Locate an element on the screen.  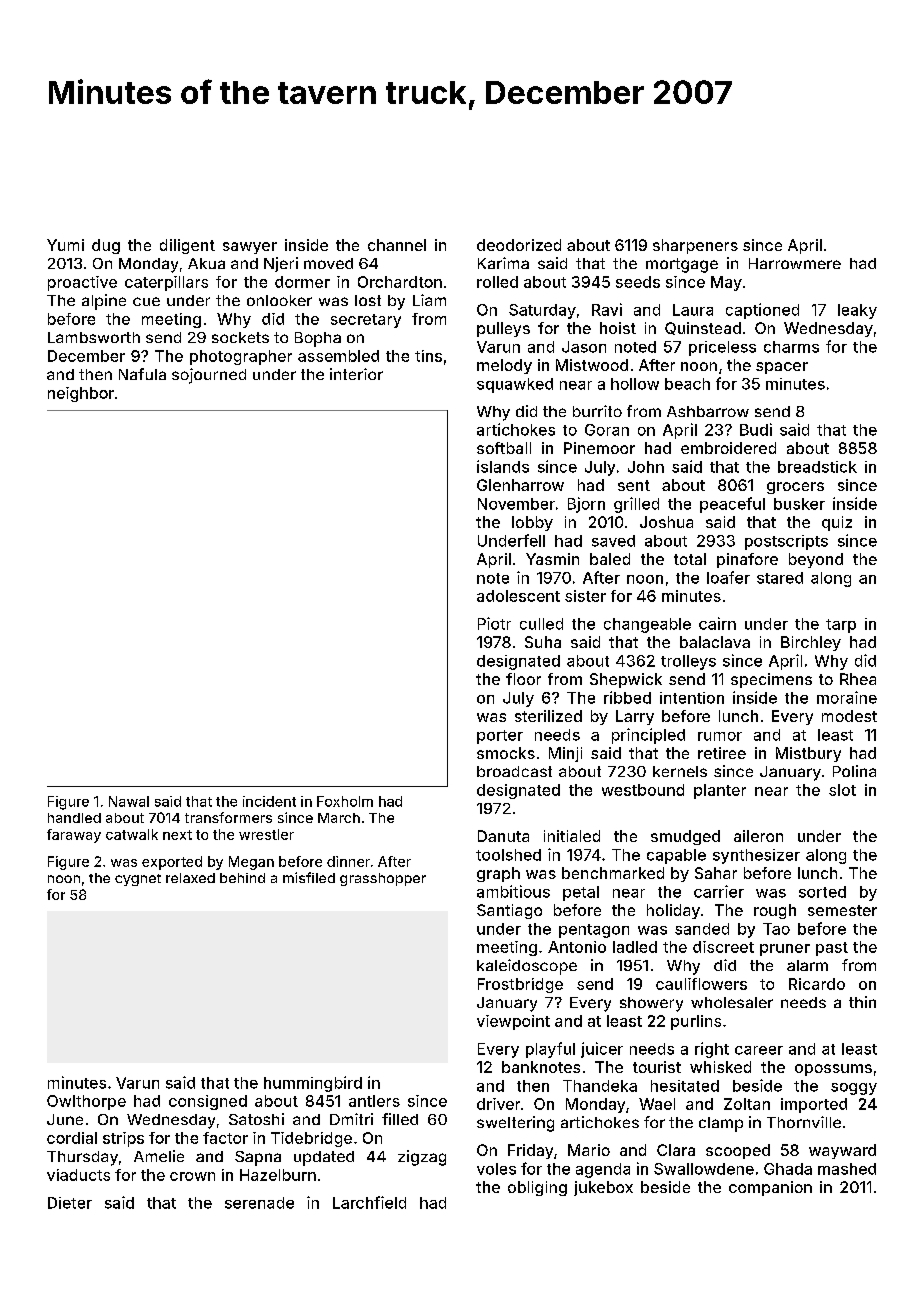
tins is located at coordinates (428, 356).
